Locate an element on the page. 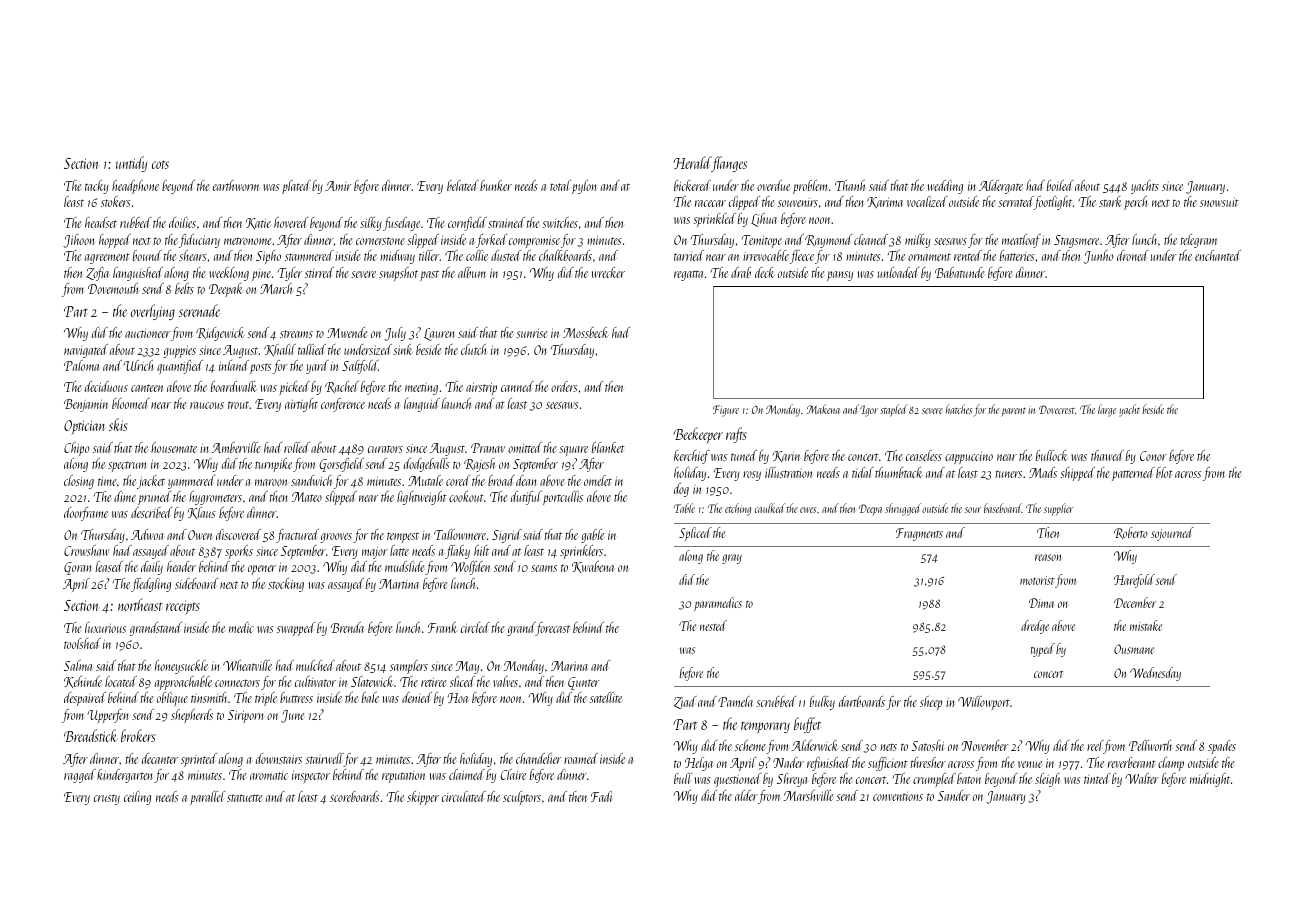  guppies is located at coordinates (179, 351).
